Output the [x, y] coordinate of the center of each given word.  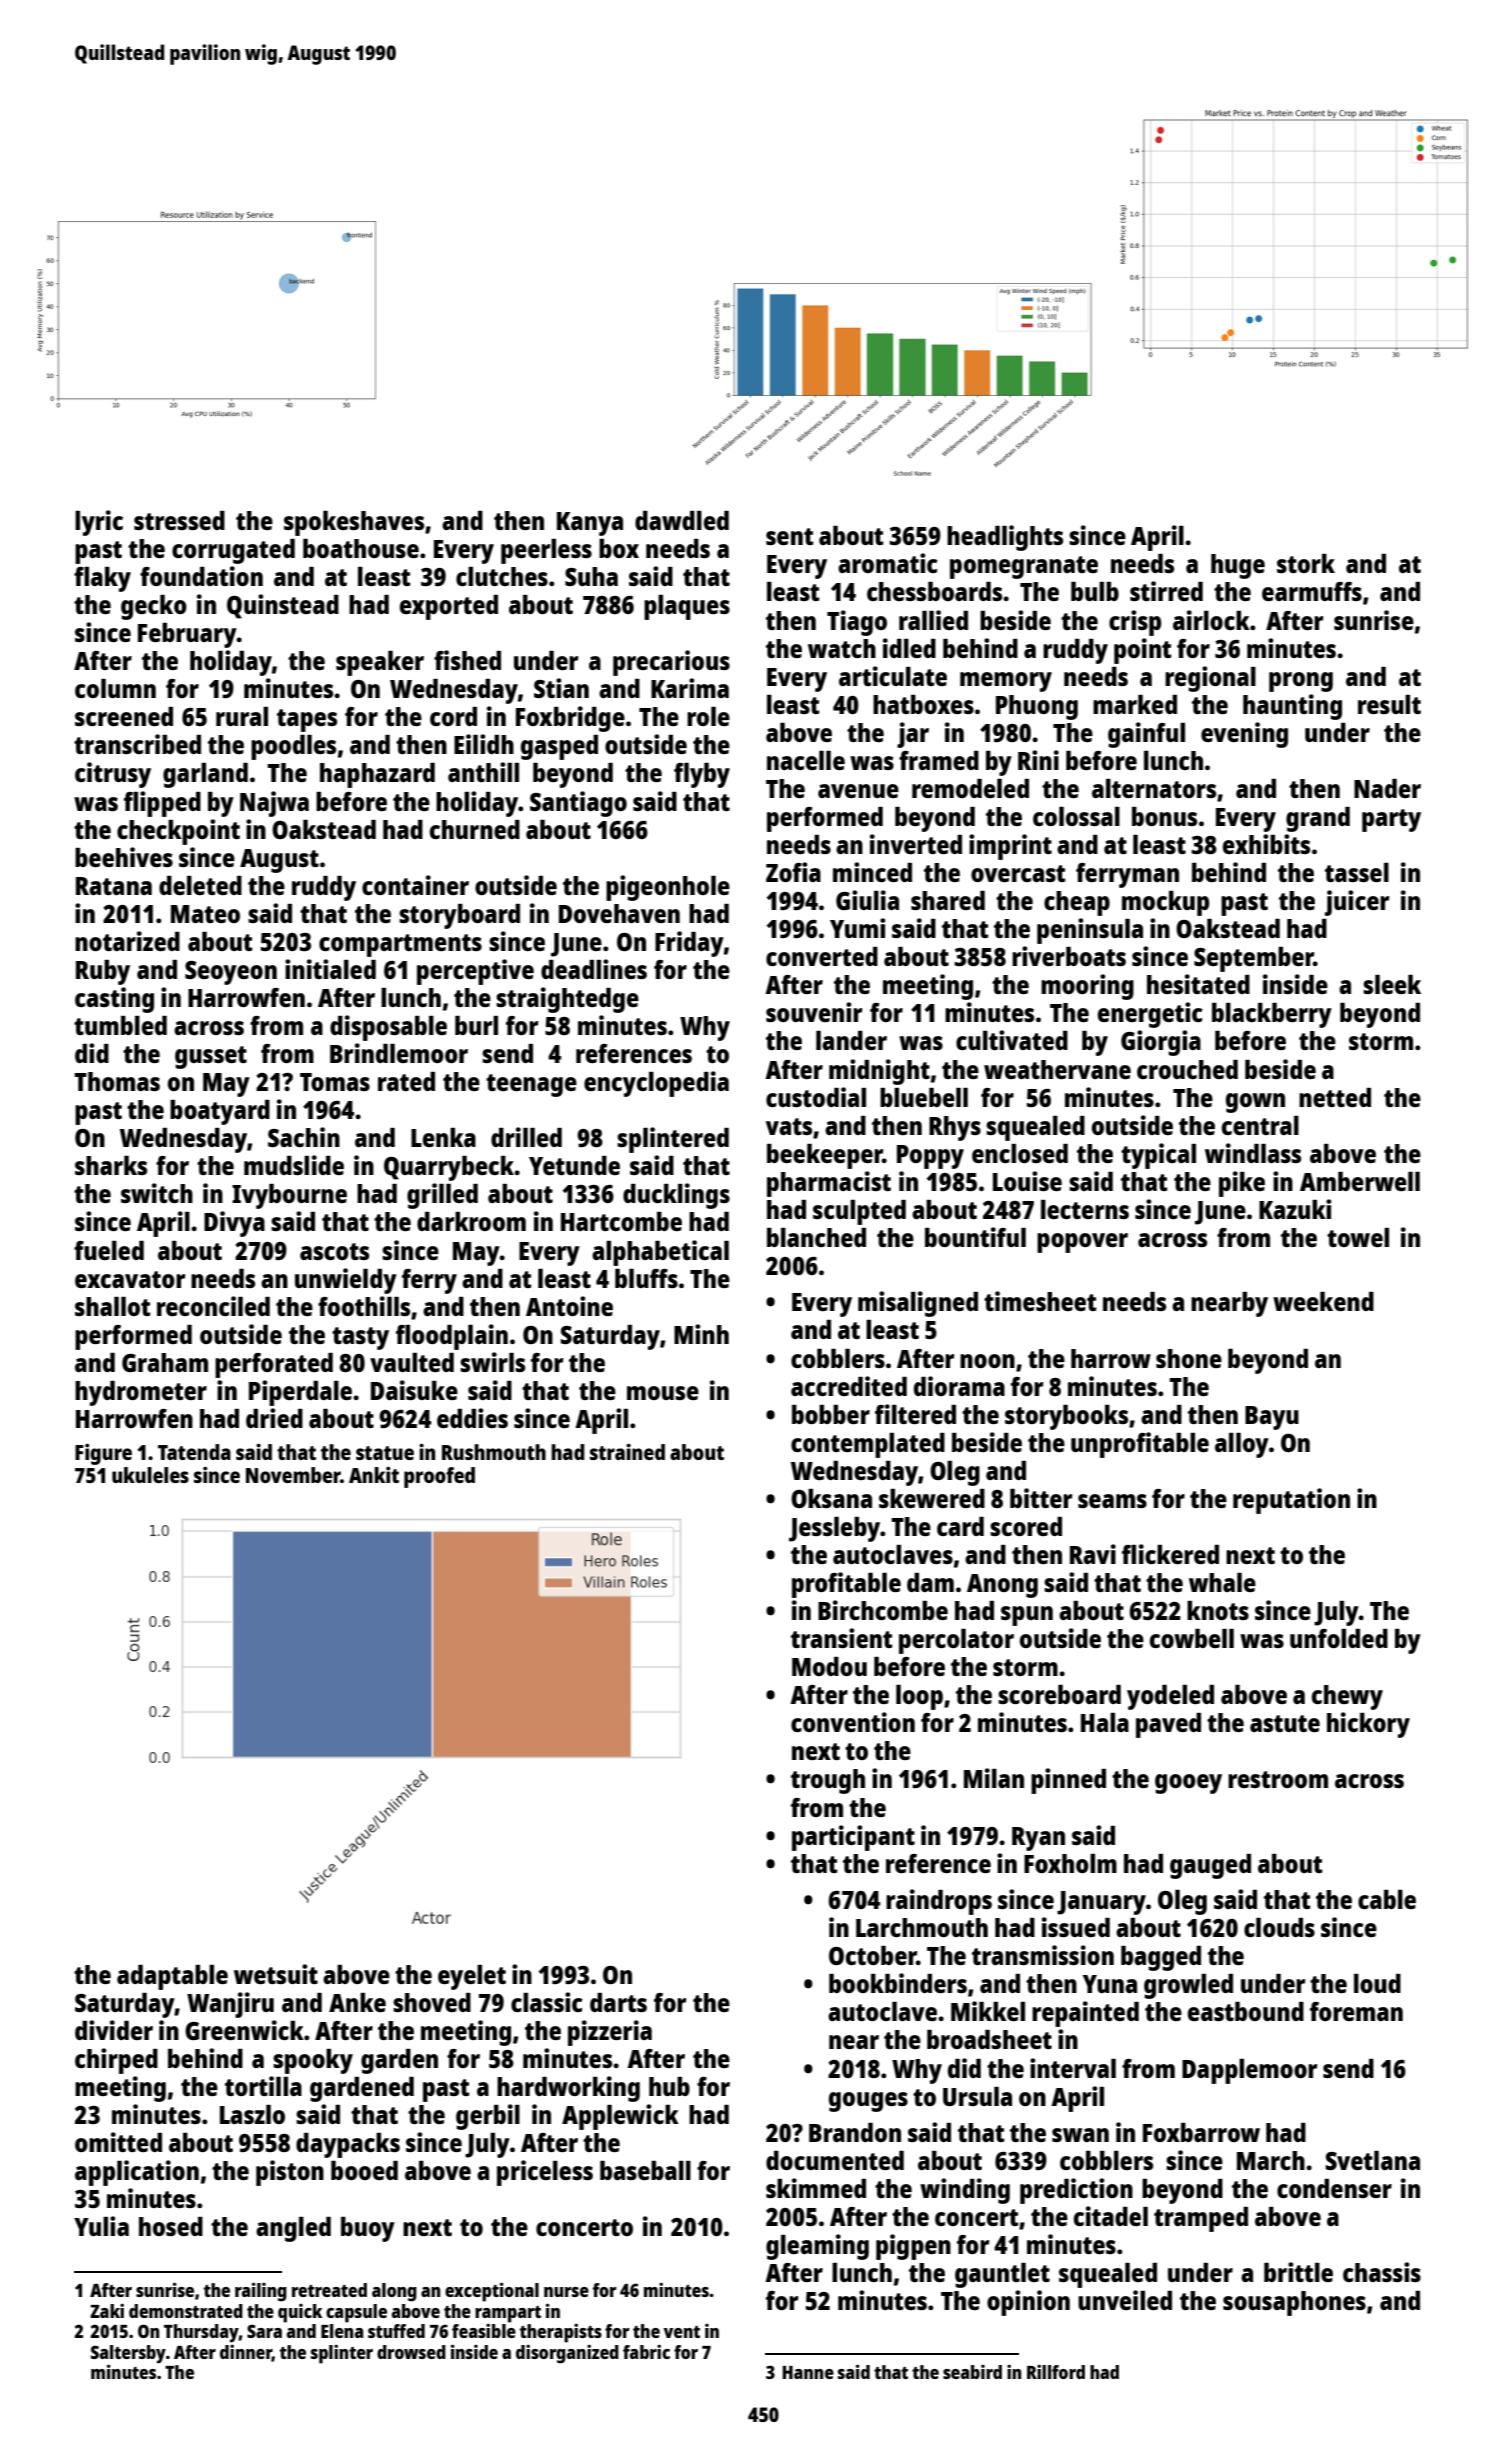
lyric [99, 523]
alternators [1154, 788]
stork [1306, 563]
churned [475, 829]
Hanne [808, 2372]
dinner [246, 2352]
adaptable [172, 1977]
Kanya [590, 524]
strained [627, 1452]
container [415, 885]
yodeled [1170, 1697]
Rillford [1056, 2371]
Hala [1105, 1722]
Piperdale [300, 1393]
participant [853, 1838]
